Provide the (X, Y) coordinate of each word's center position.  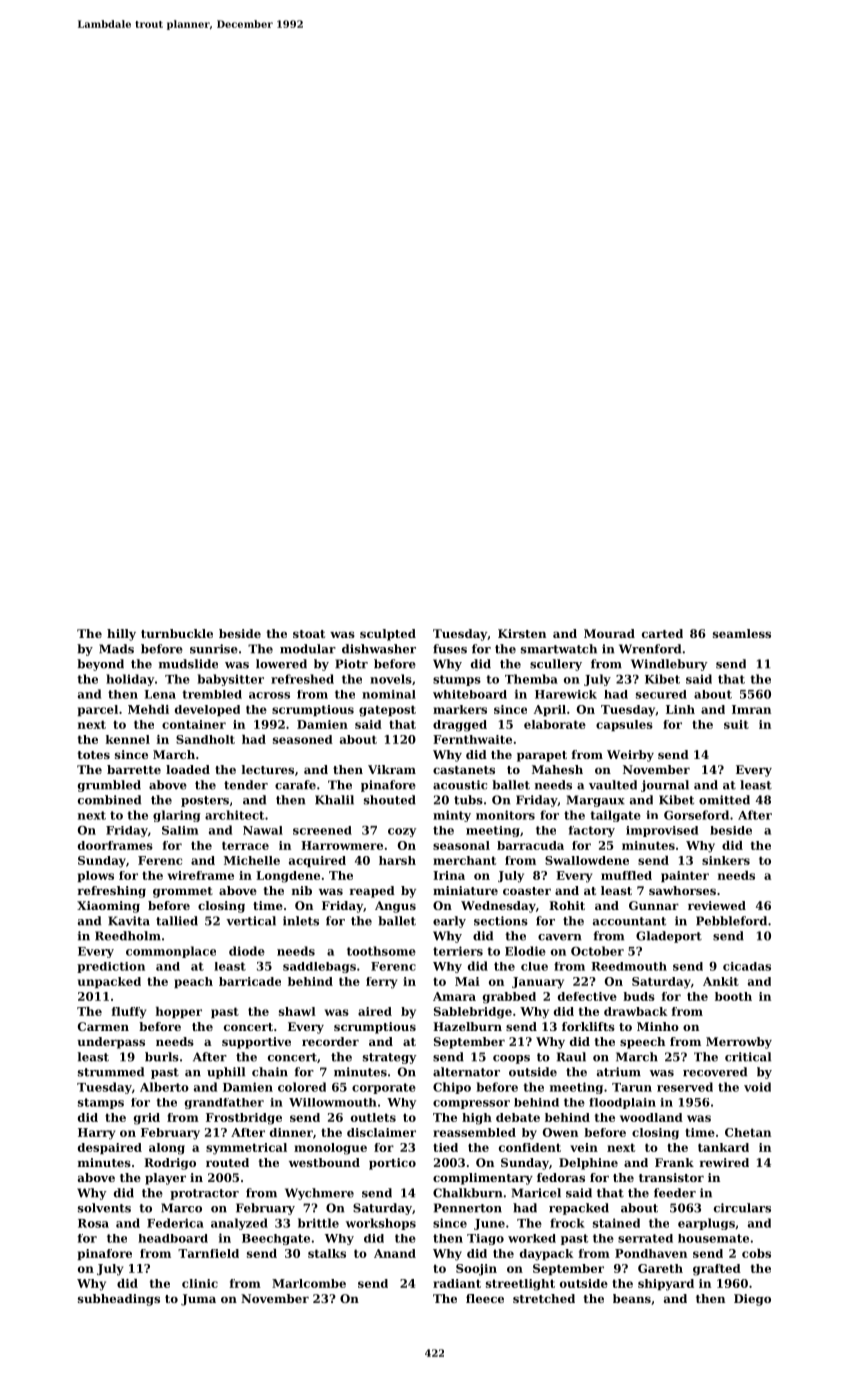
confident (530, 1147)
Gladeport (669, 937)
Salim (180, 830)
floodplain (622, 1103)
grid (147, 1119)
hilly (121, 635)
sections (501, 921)
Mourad (609, 633)
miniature (465, 890)
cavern (560, 937)
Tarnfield (208, 1253)
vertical (251, 921)
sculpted (388, 635)
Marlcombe (309, 1283)
